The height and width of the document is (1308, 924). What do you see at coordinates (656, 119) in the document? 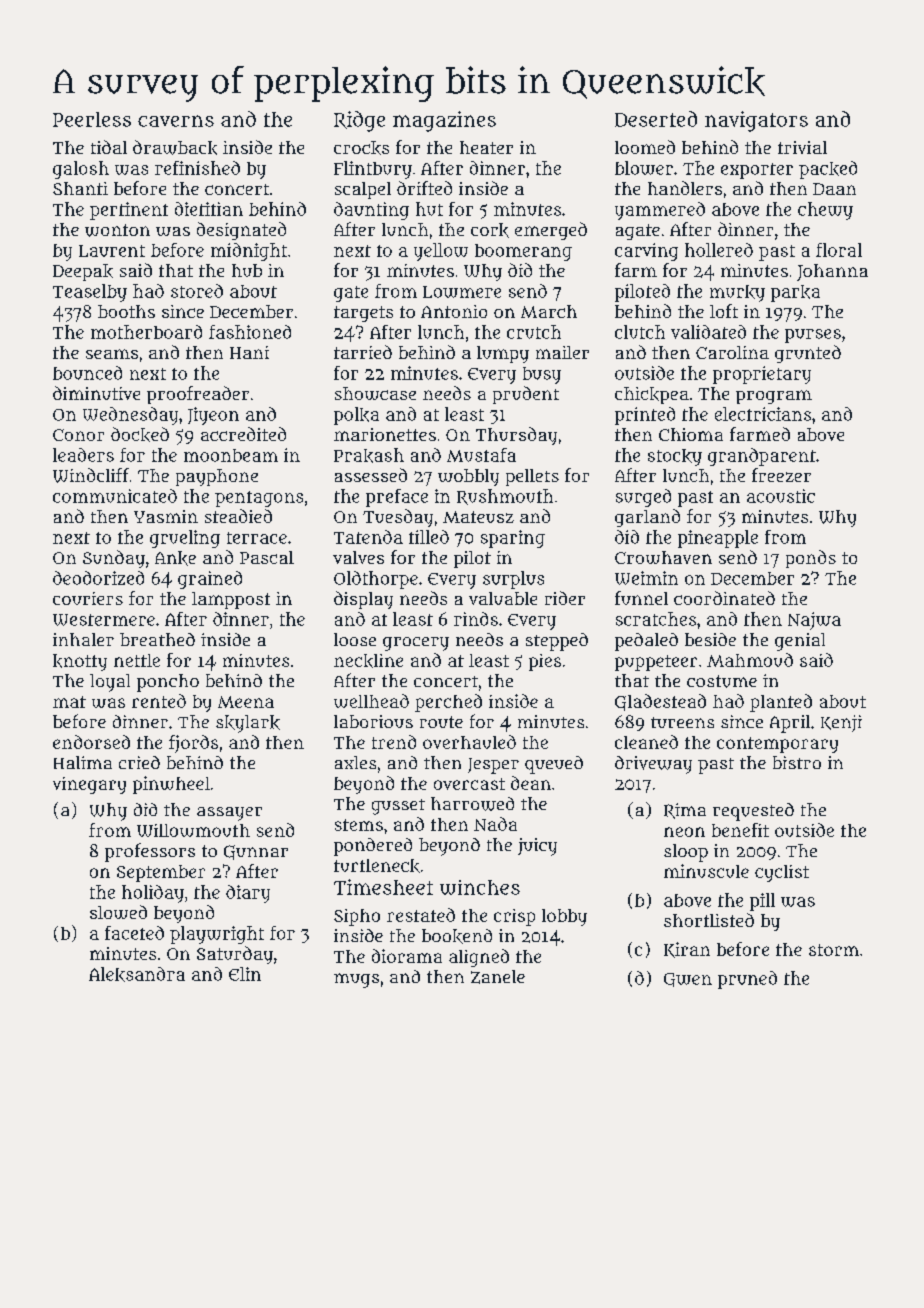
I see `Deserted` at bounding box center [656, 119].
